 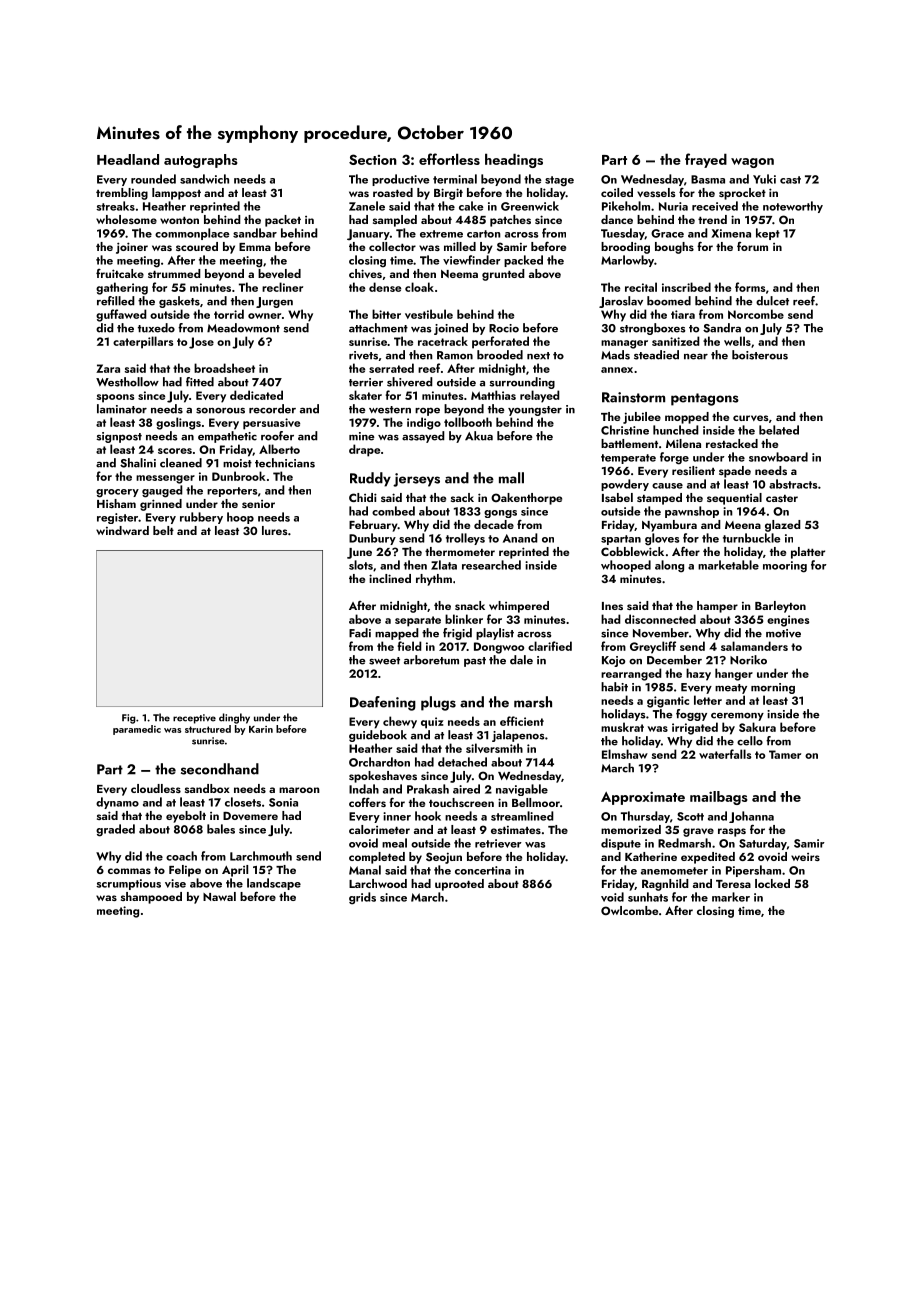 What do you see at coordinates (717, 607) in the page?
I see `hamper` at bounding box center [717, 607].
